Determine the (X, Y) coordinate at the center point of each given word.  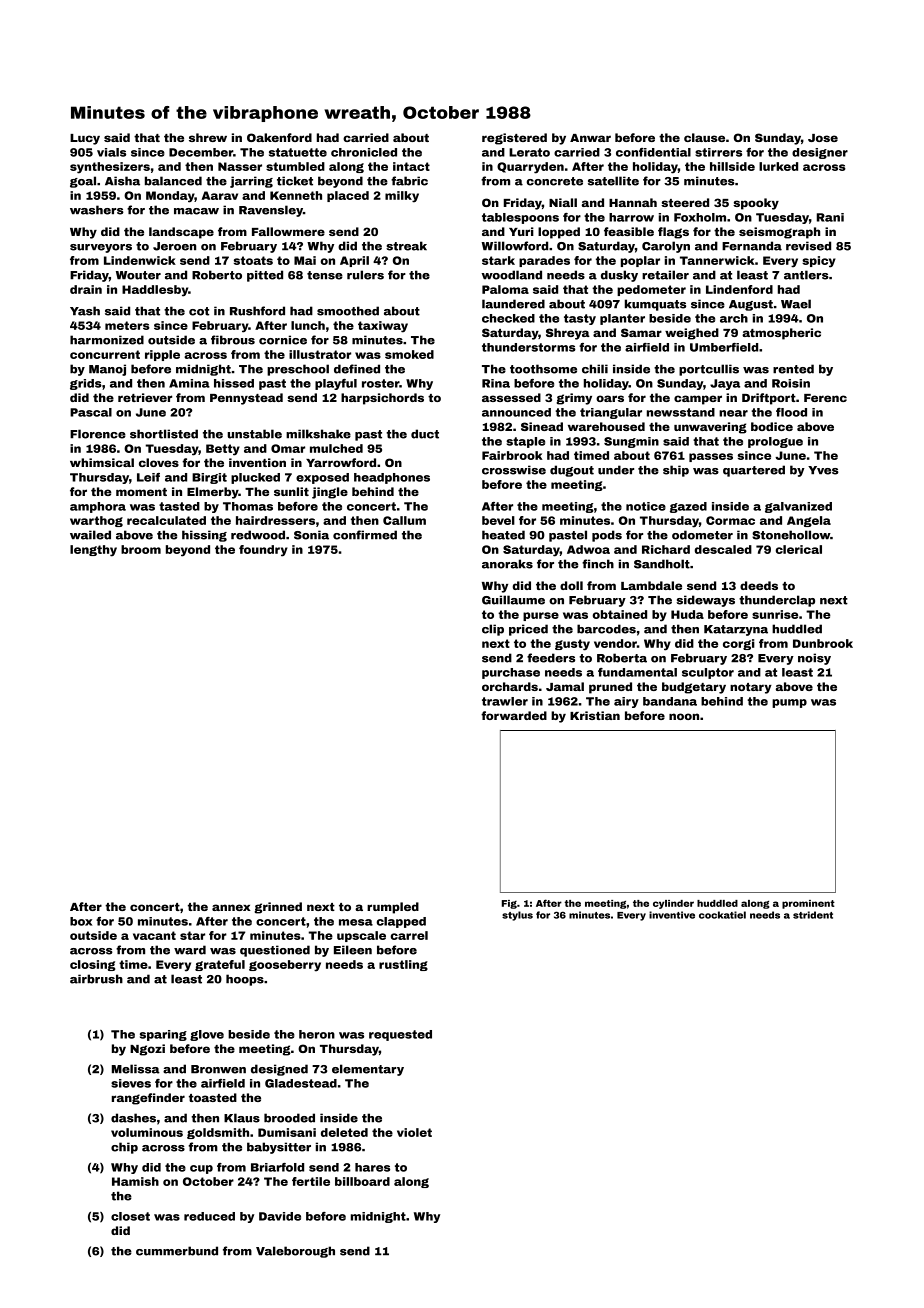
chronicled (364, 152)
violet (414, 1132)
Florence (98, 434)
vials (111, 152)
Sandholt (662, 564)
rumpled (393, 908)
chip (124, 1148)
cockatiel (722, 915)
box (81, 921)
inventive (672, 915)
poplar (640, 261)
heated (503, 535)
